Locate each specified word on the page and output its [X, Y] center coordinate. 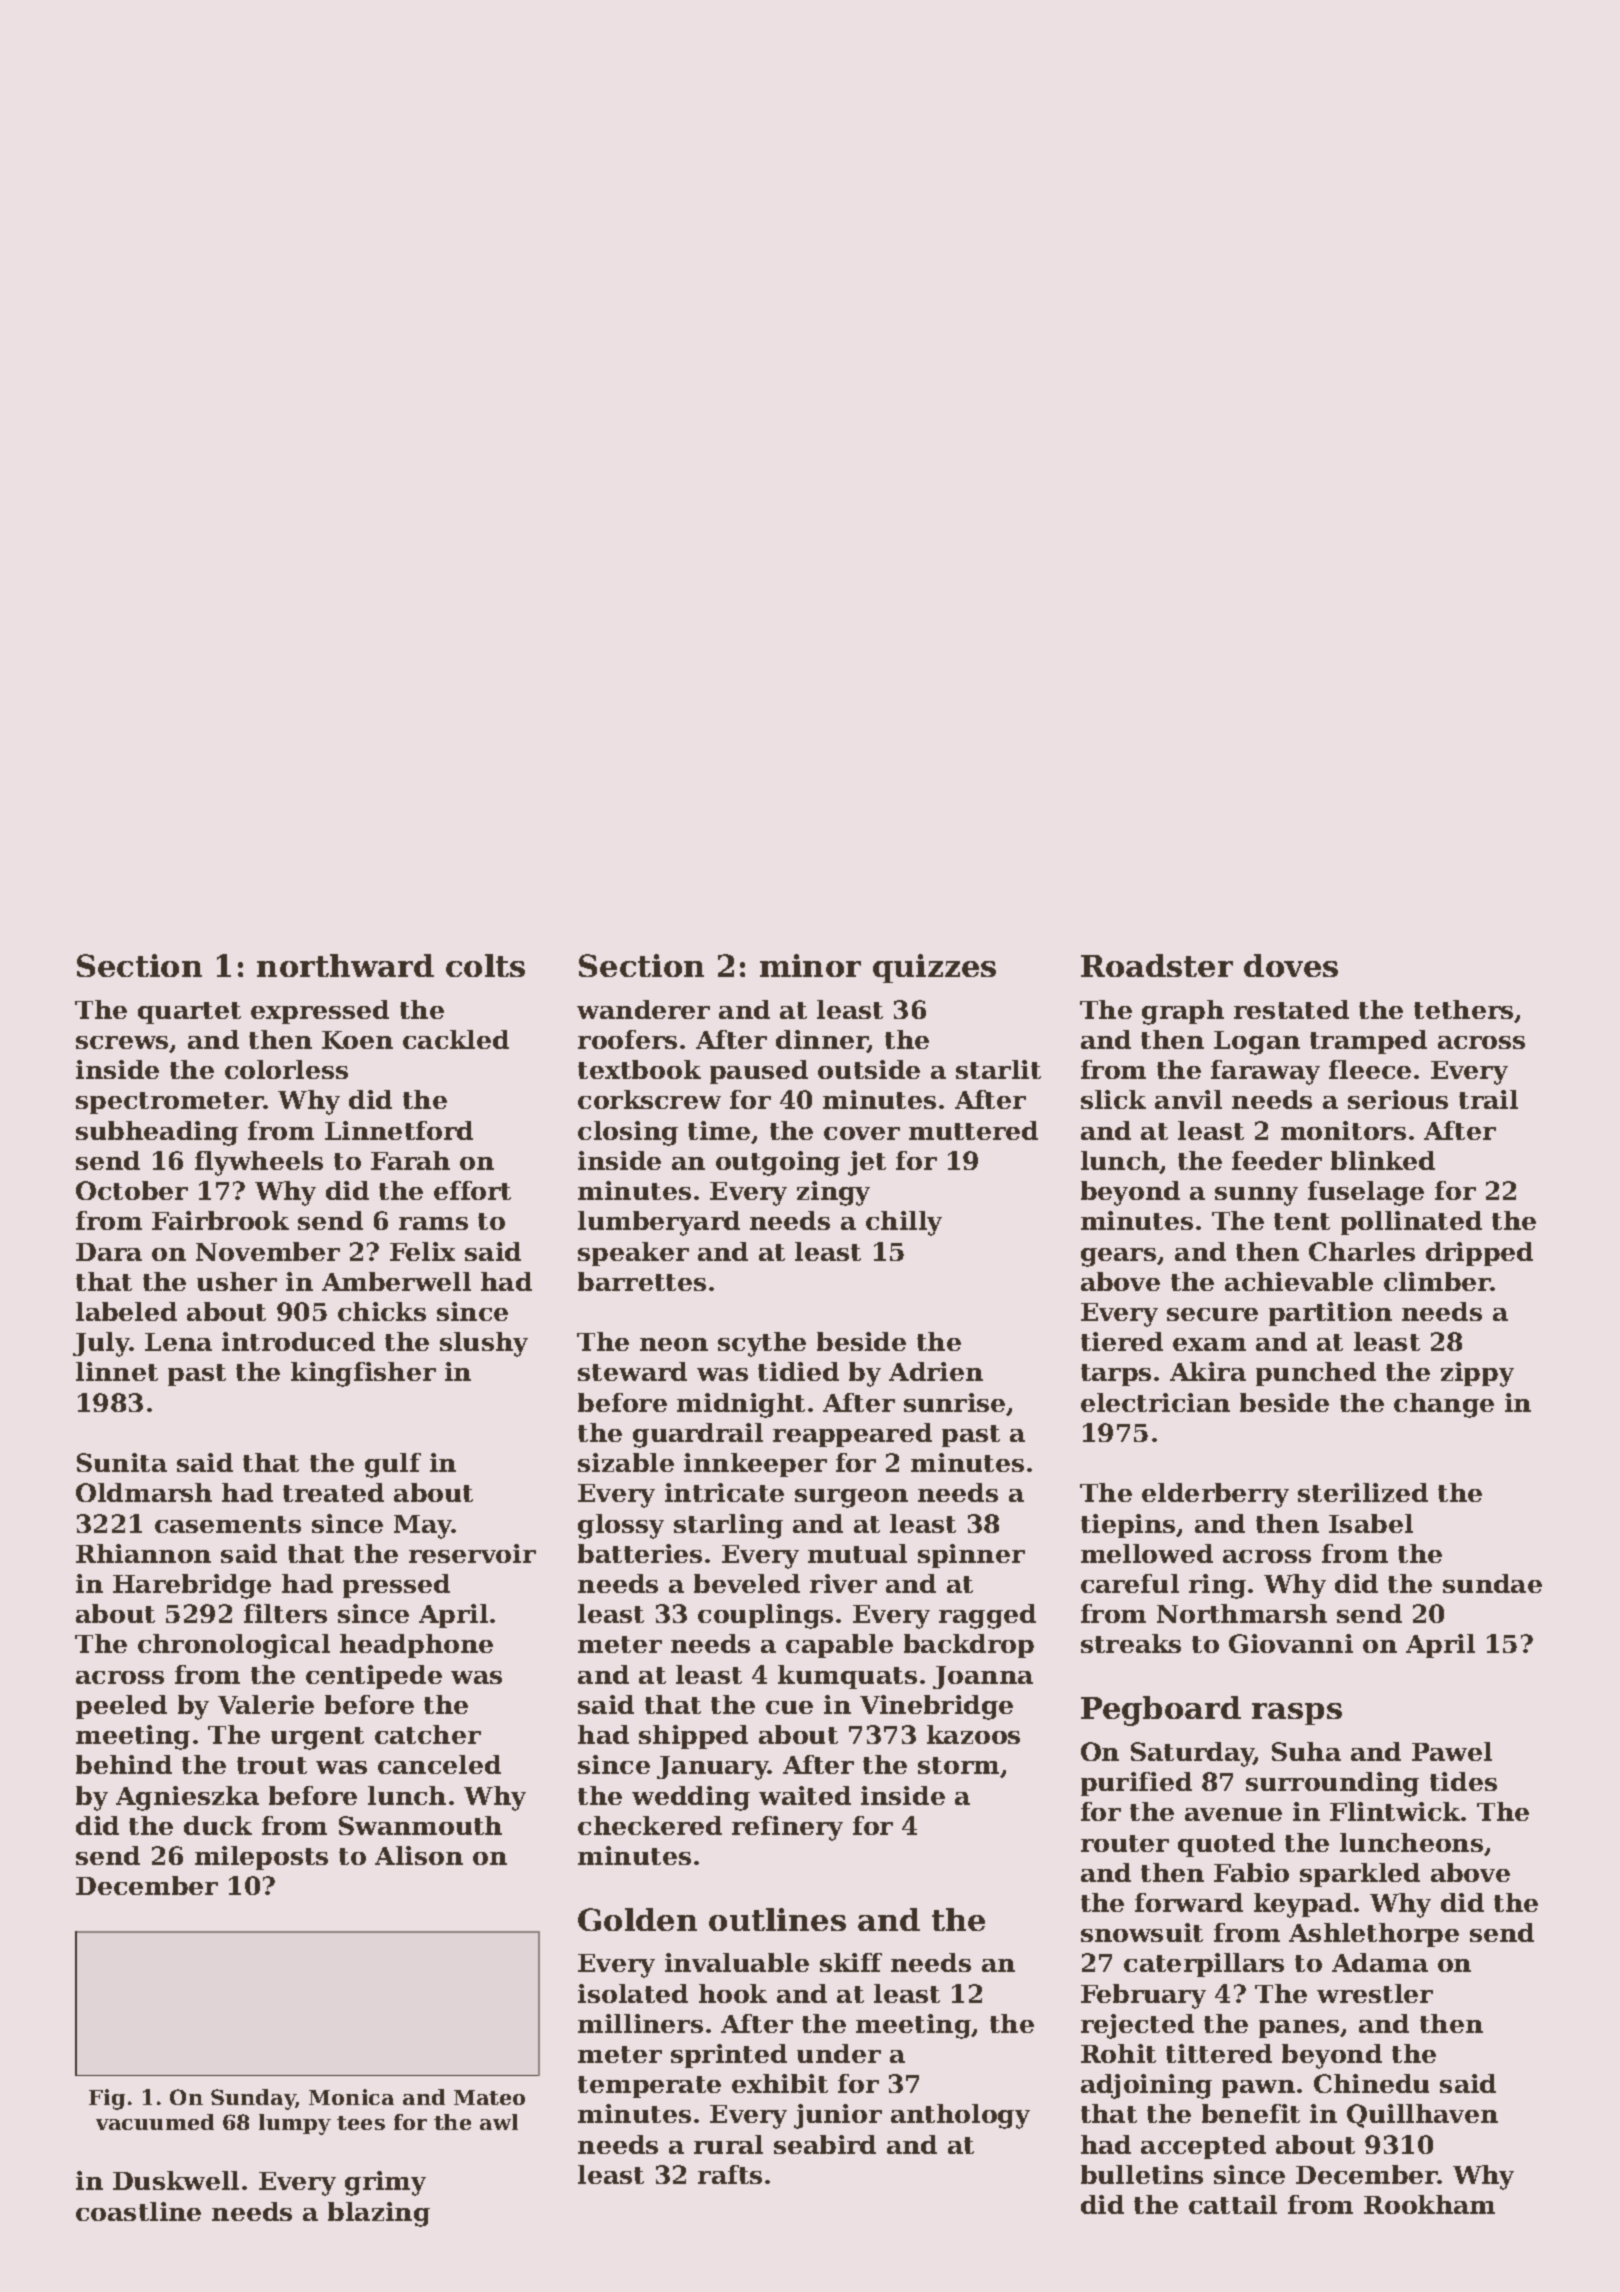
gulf [393, 1465]
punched [1316, 1374]
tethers [1463, 1009]
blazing [379, 2214]
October [132, 1190]
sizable [626, 1462]
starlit [998, 1069]
